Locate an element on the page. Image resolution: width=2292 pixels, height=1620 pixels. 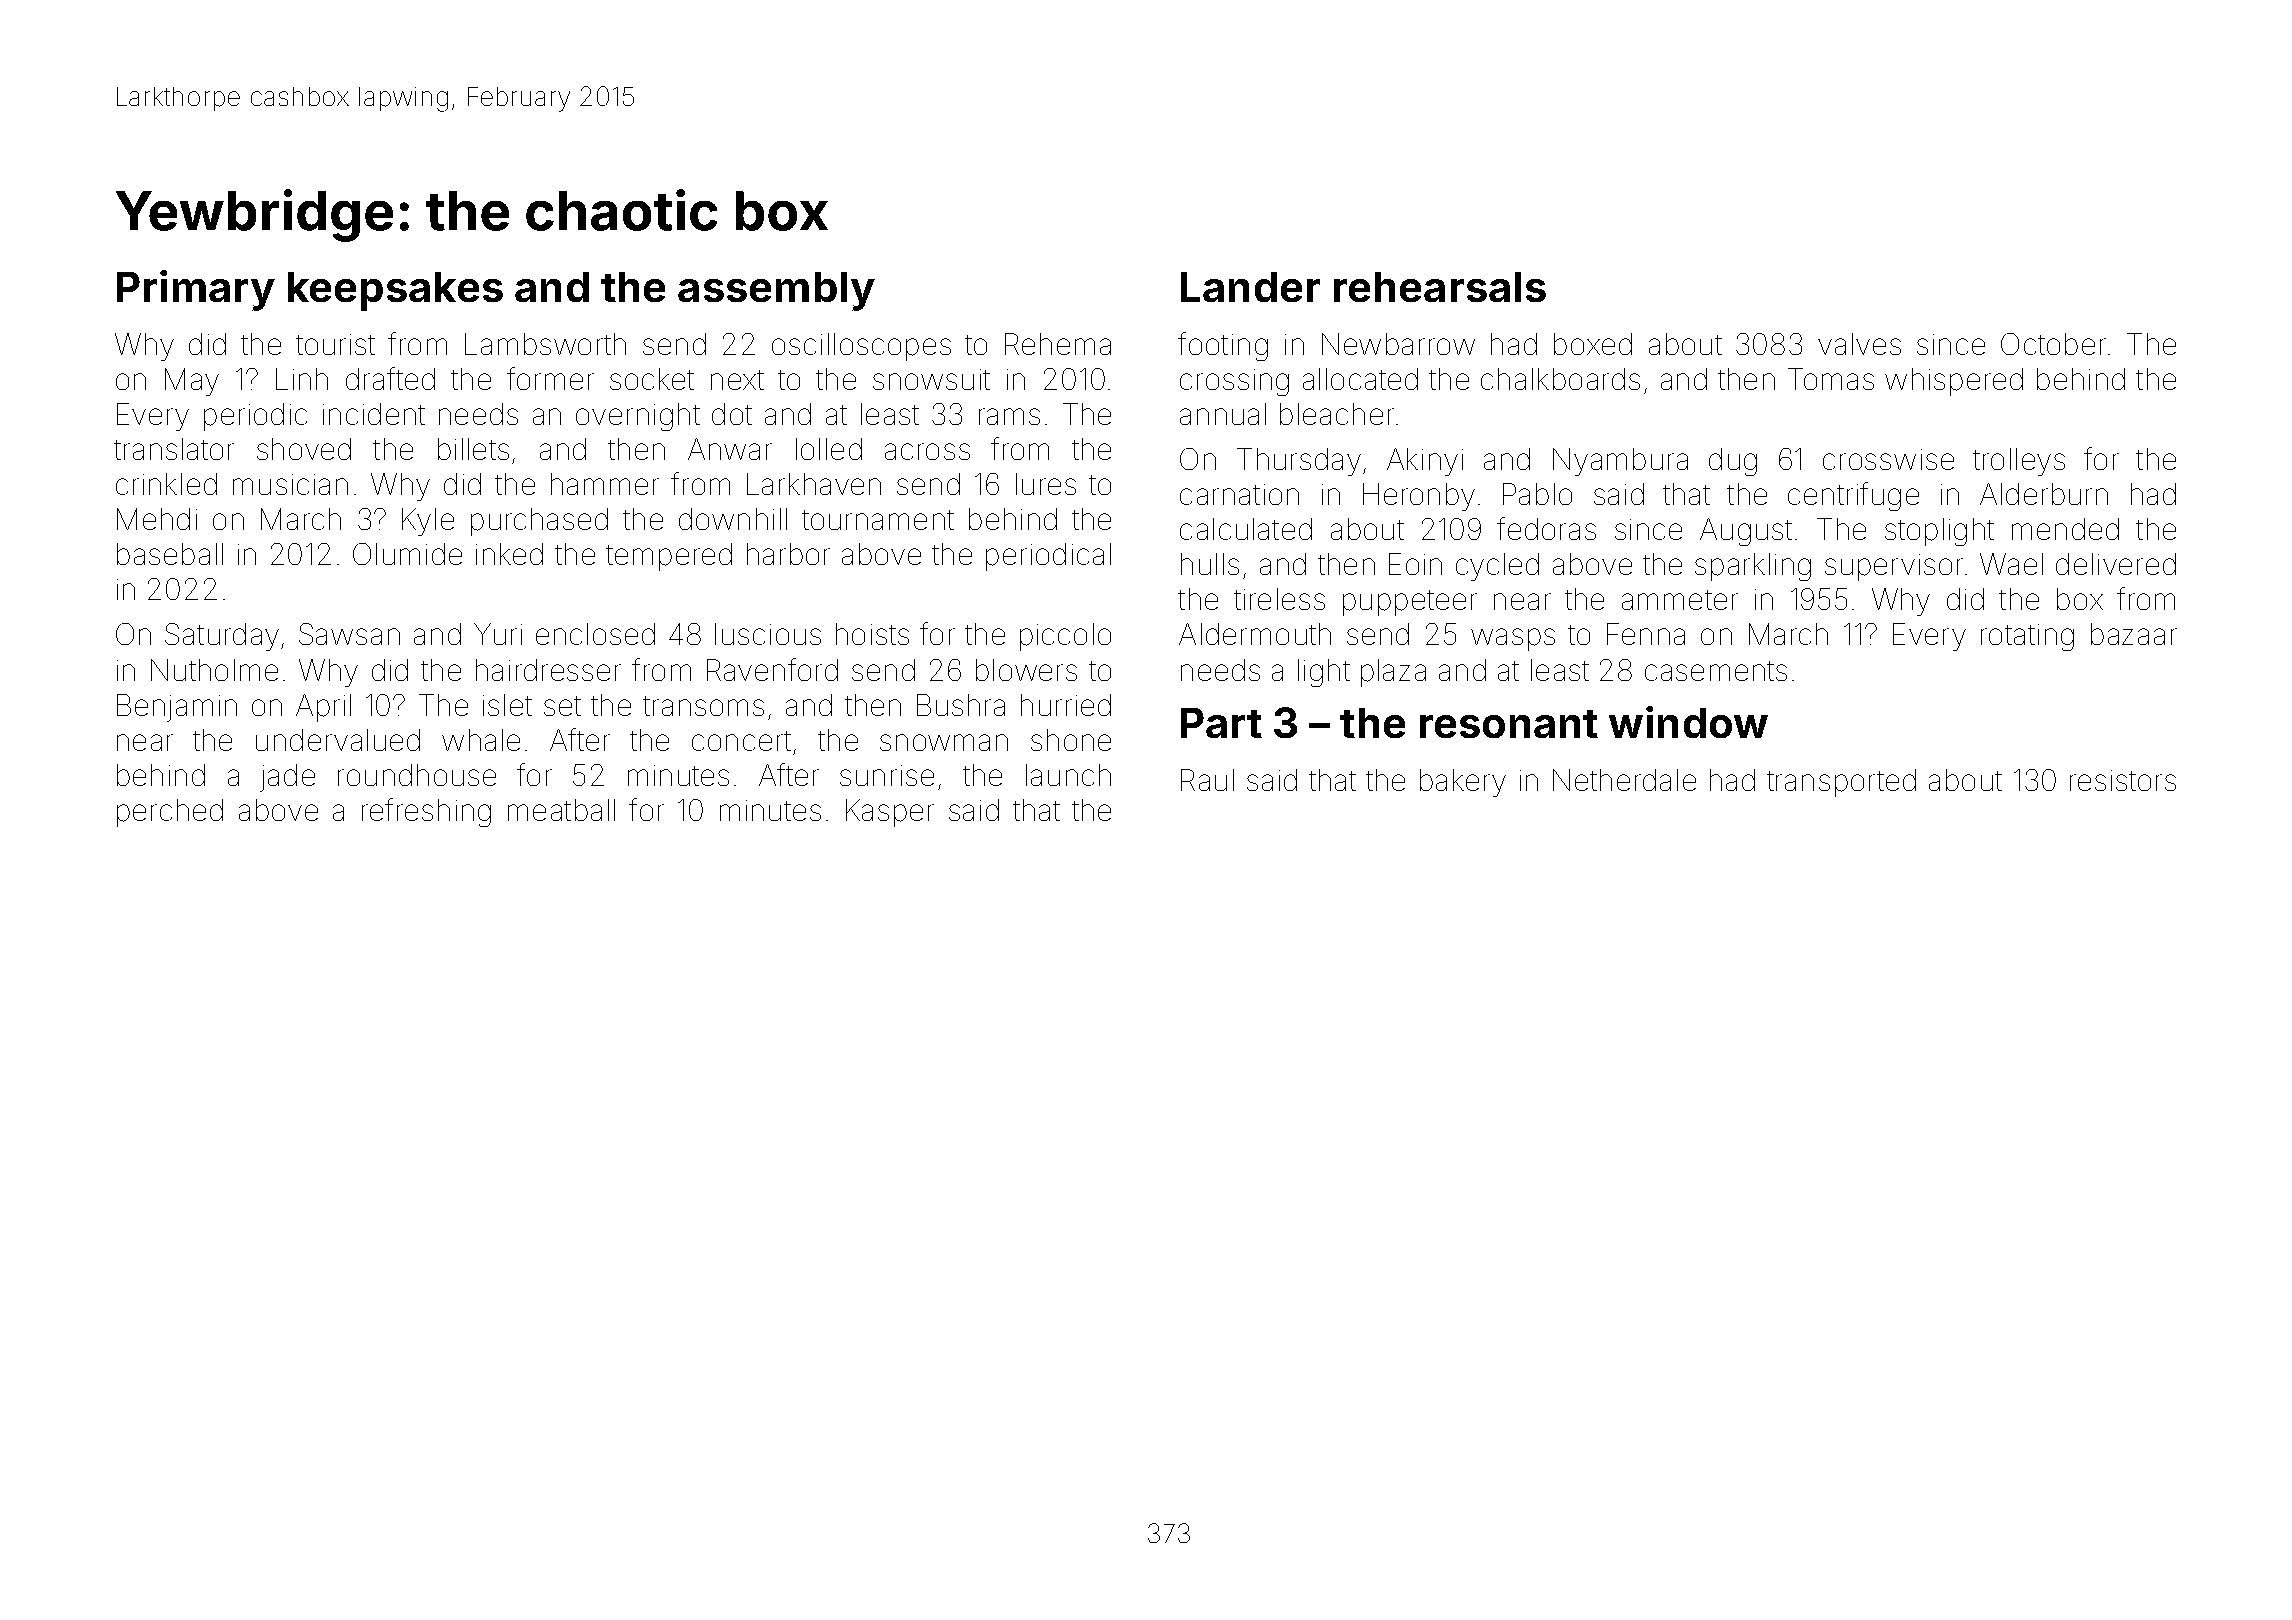
bazaar is located at coordinates (2134, 634).
